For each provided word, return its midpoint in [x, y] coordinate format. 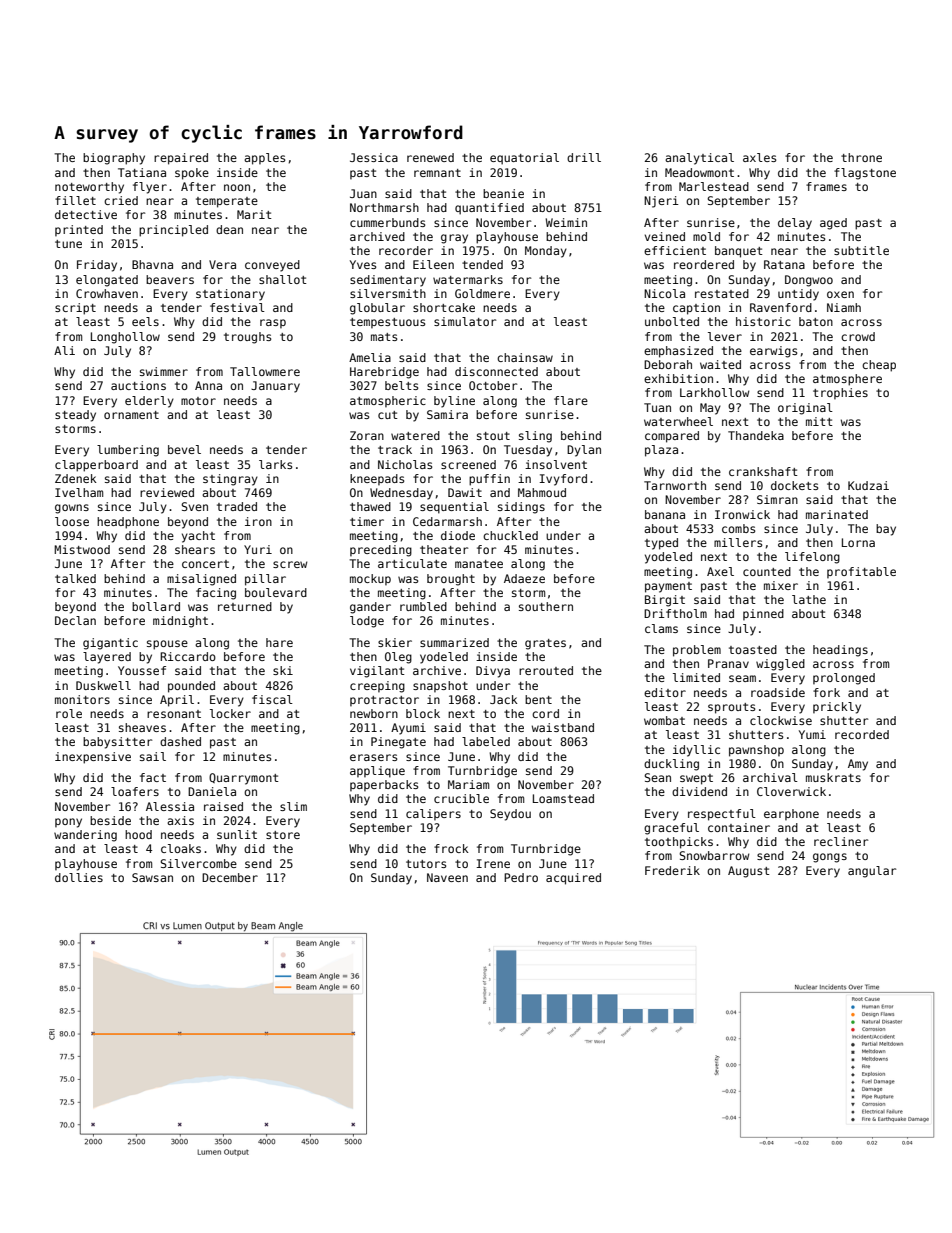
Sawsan [152, 877]
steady [75, 416]
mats [384, 337]
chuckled [510, 535]
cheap [879, 366]
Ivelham [79, 492]
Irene [493, 863]
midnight [180, 622]
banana [665, 514]
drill [584, 157]
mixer [781, 585]
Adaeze [524, 578]
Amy [858, 765]
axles [759, 157]
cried [121, 200]
